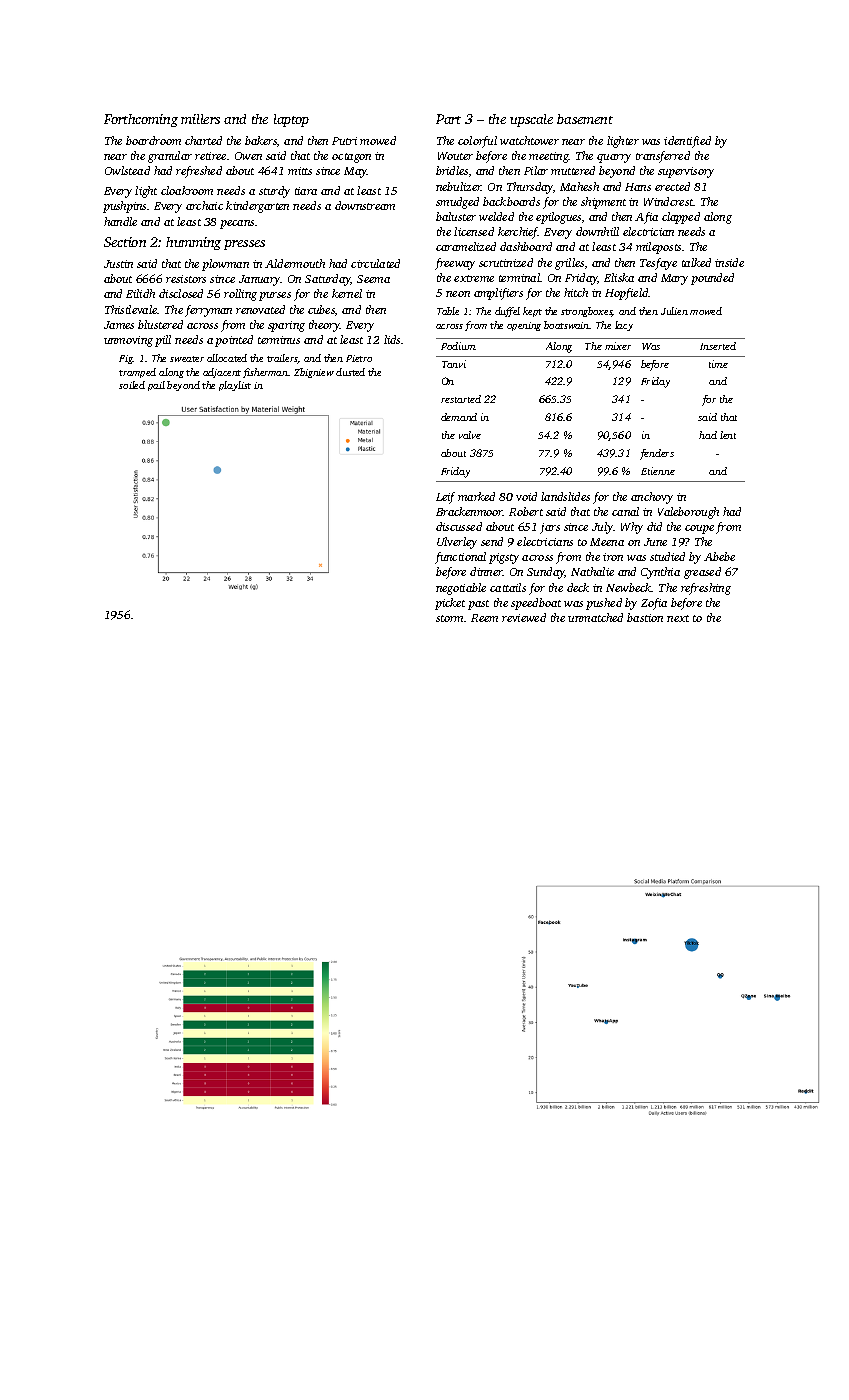 This screenshot has width=849, height=1400. Describe the element at coordinates (457, 543) in the screenshot. I see `Ulverley` at that location.
